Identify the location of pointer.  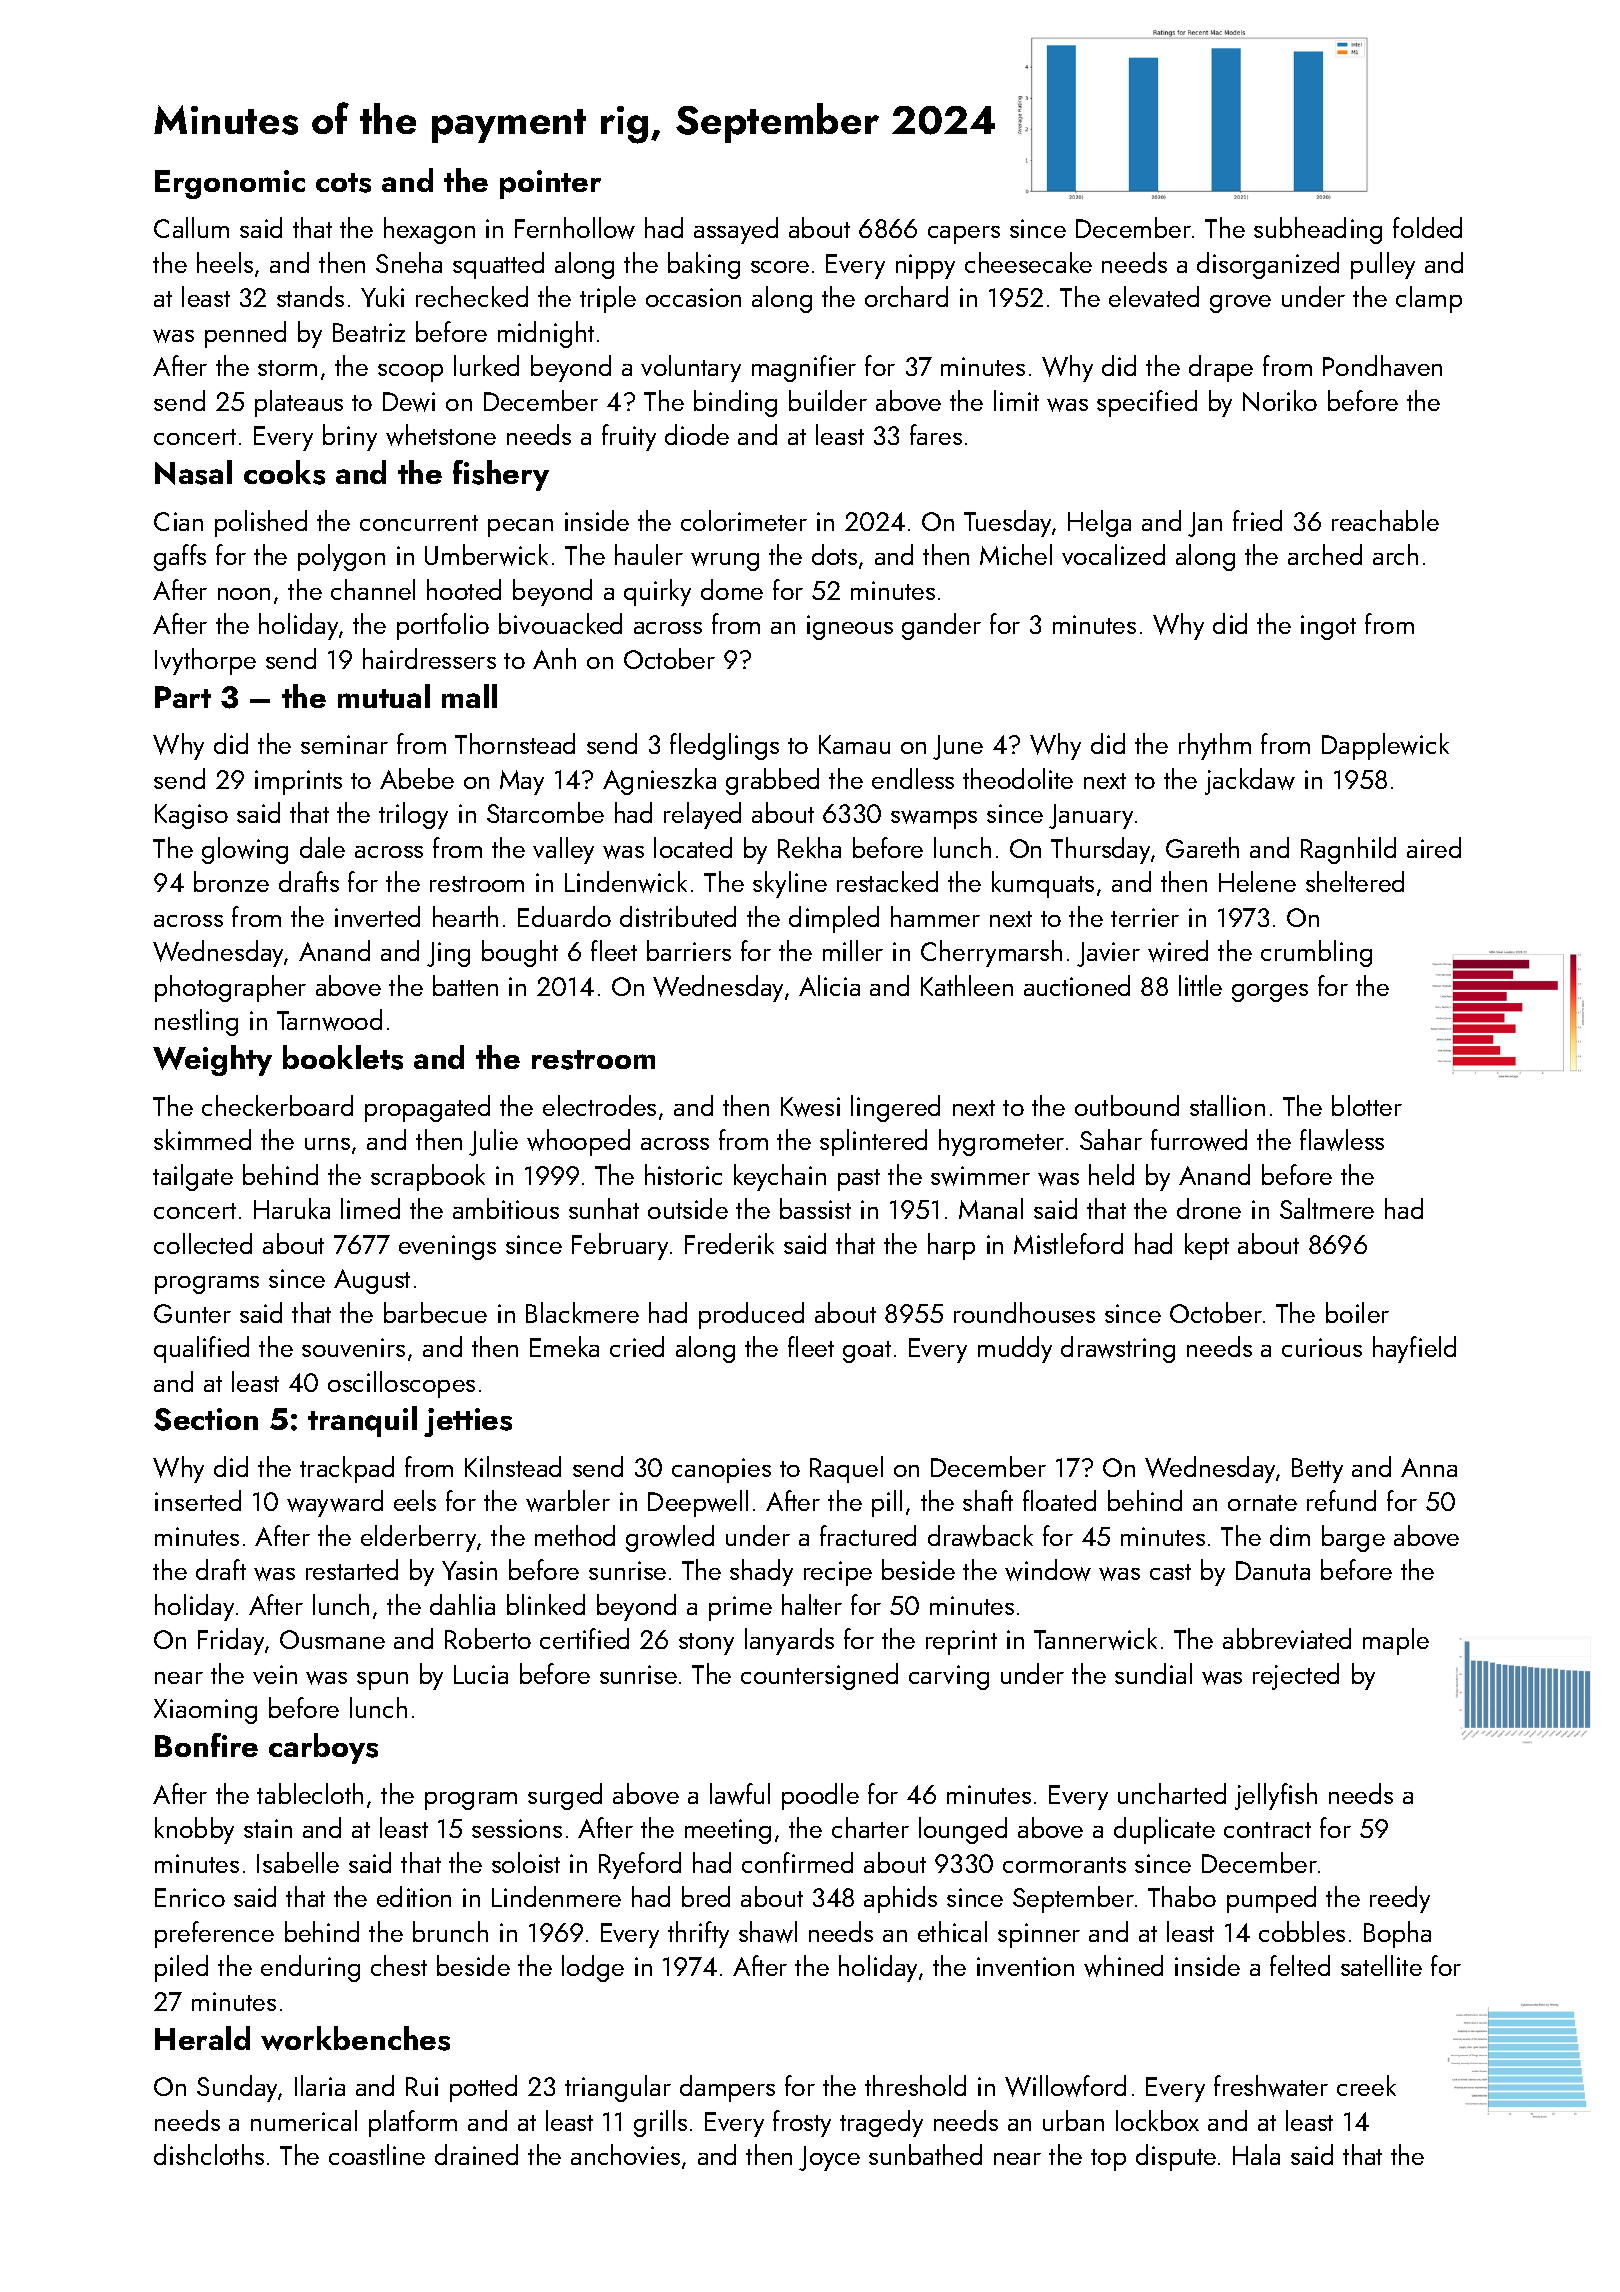
(550, 184).
